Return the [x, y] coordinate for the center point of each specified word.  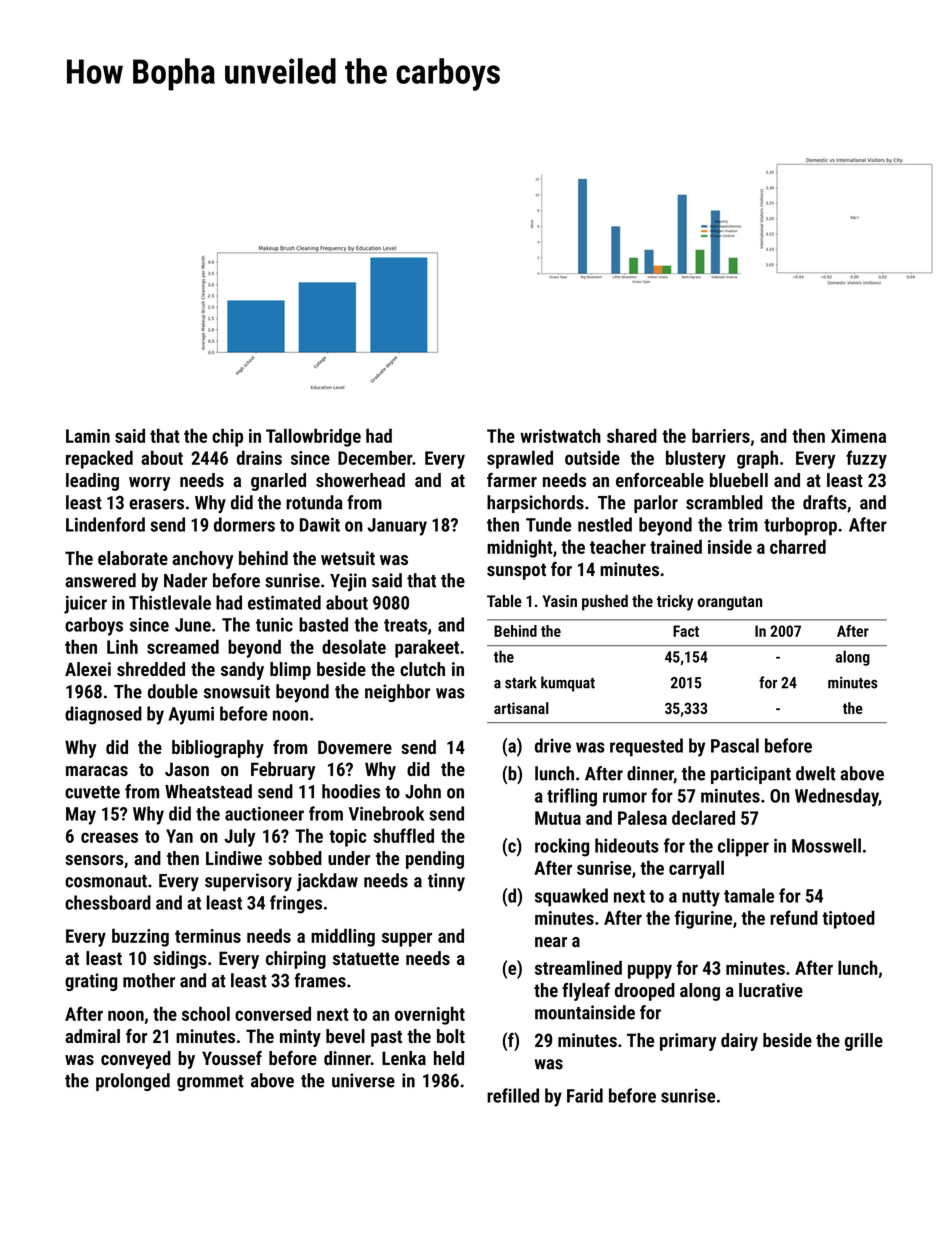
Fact [686, 631]
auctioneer [264, 813]
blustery [696, 459]
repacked [99, 459]
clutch [422, 669]
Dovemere [355, 747]
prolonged [133, 1082]
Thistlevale [170, 602]
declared [703, 817]
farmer [512, 480]
